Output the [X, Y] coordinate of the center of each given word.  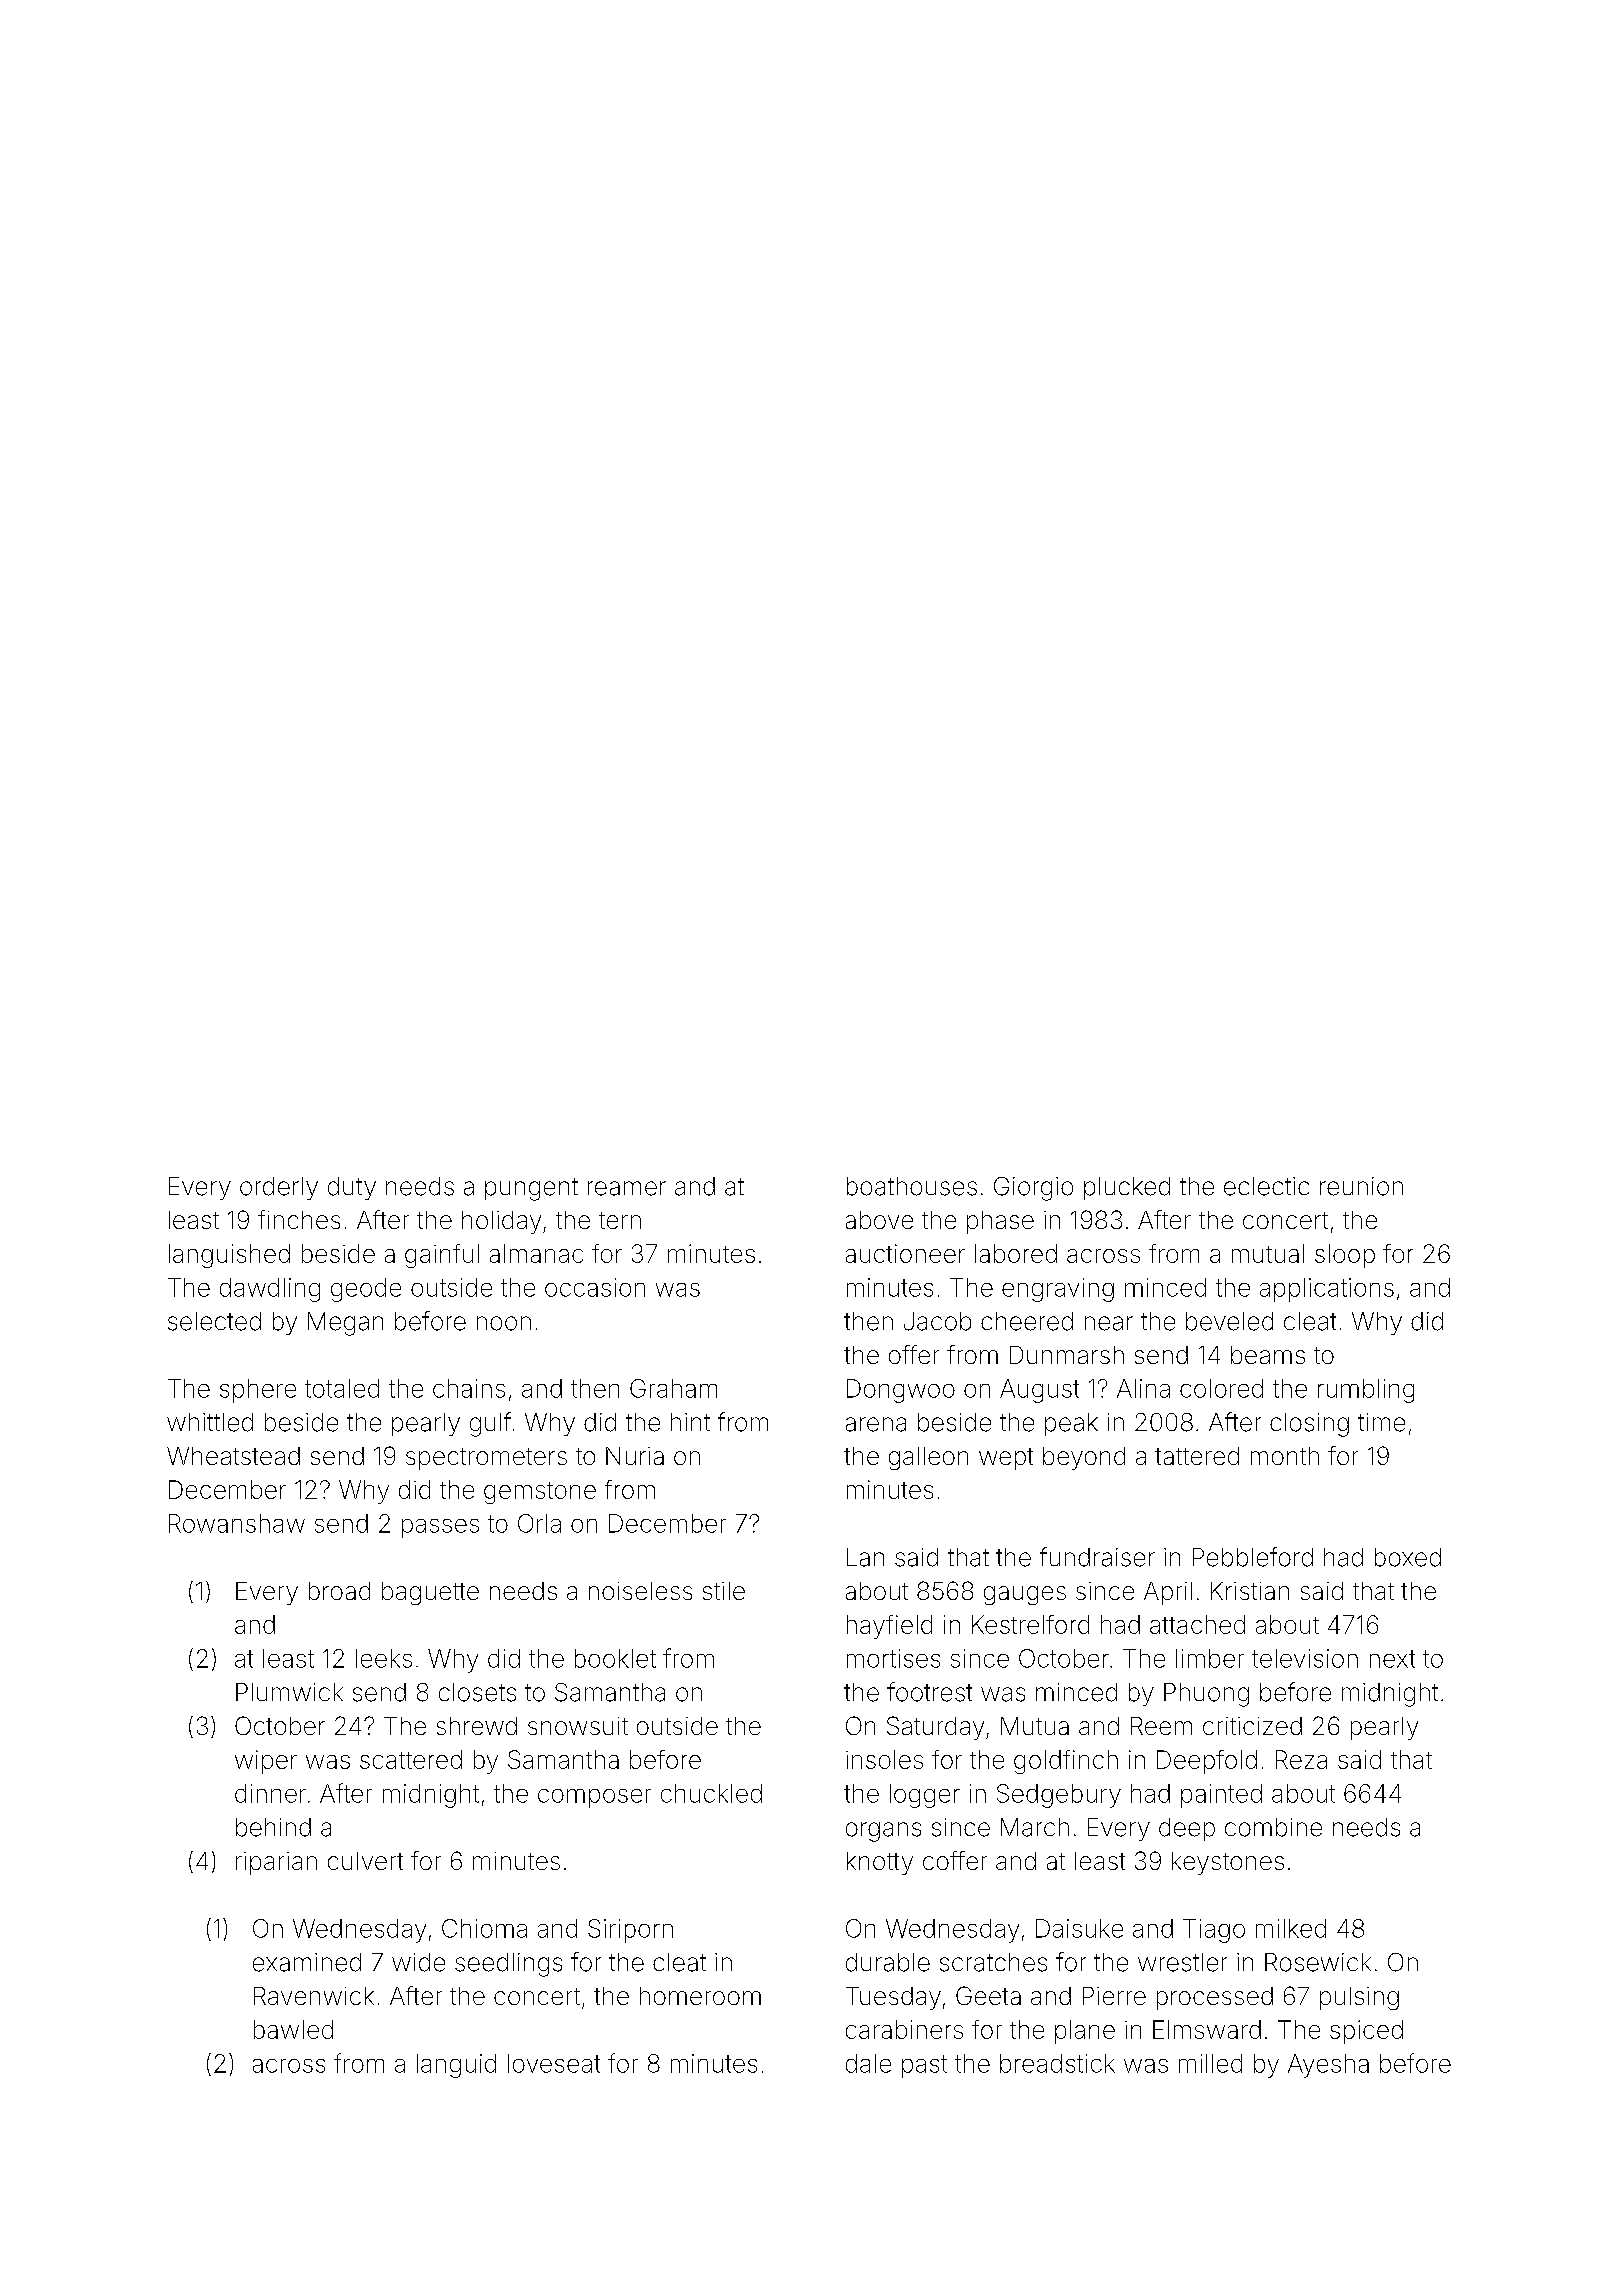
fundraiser [1097, 1557]
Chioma [484, 1928]
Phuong [1206, 1695]
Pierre [1114, 1996]
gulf [490, 1424]
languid [456, 2066]
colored [1221, 1388]
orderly [279, 1188]
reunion [1361, 1186]
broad [339, 1591]
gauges [1025, 1595]
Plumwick [289, 1692]
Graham [673, 1388]
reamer [627, 1188]
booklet [615, 1658]
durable [888, 1962]
